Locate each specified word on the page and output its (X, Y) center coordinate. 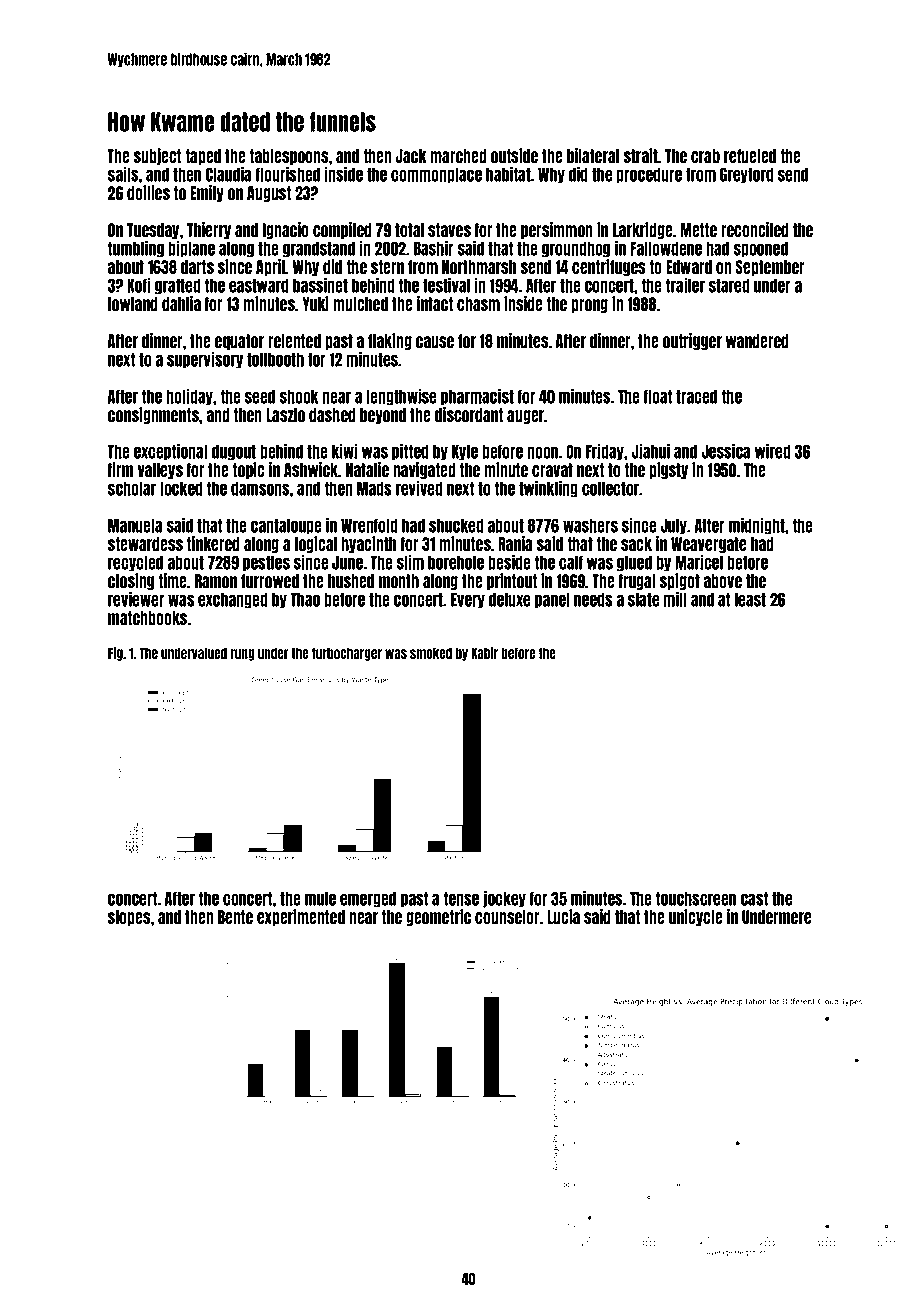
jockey (504, 899)
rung (242, 655)
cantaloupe (286, 527)
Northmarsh (479, 267)
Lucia (563, 916)
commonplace (436, 176)
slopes (129, 918)
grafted (178, 286)
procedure (649, 176)
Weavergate (709, 545)
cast (754, 899)
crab (705, 156)
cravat (552, 470)
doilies (148, 192)
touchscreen (695, 899)
